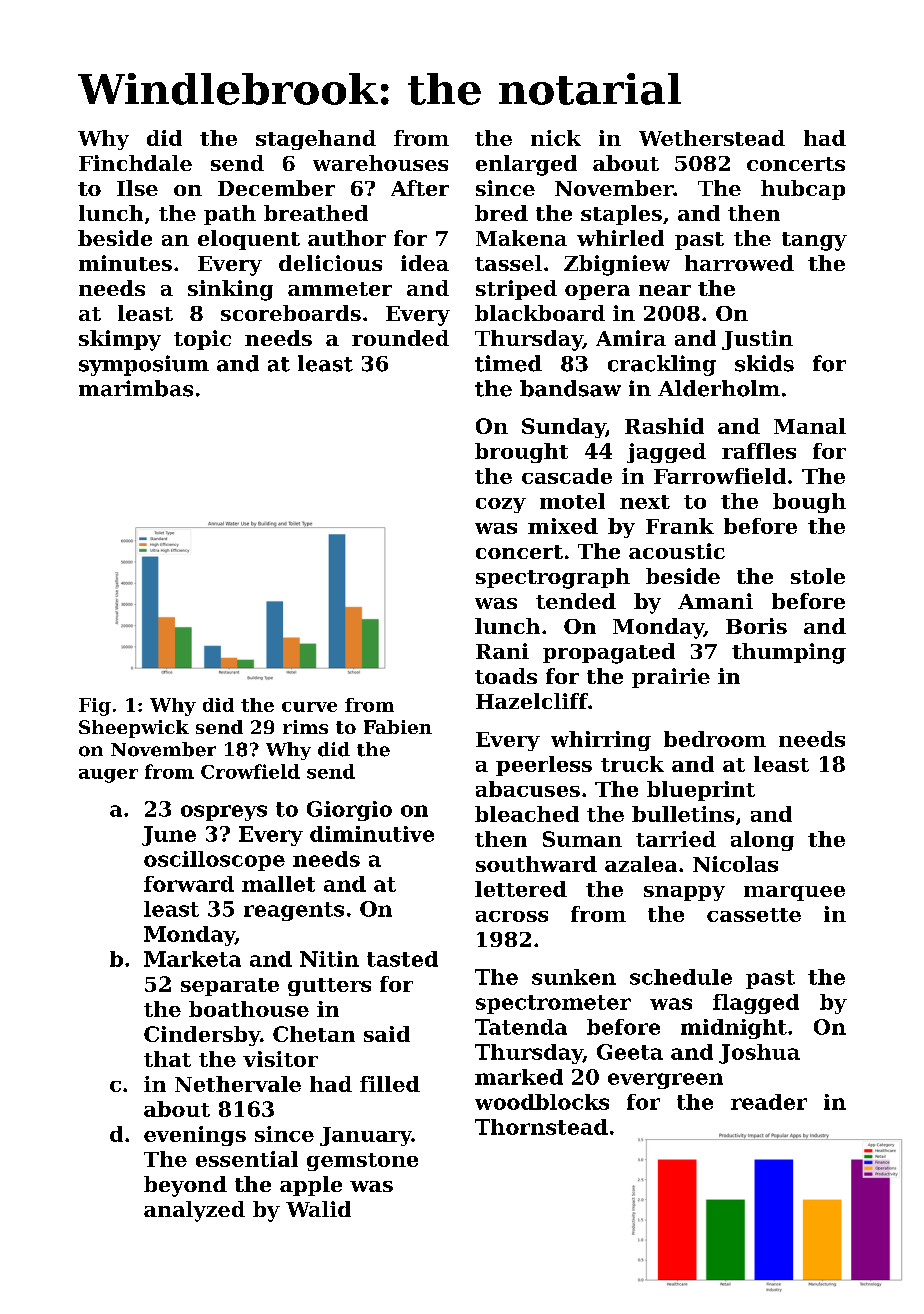  What do you see at coordinates (803, 190) in the document?
I see `hubcap` at bounding box center [803, 190].
